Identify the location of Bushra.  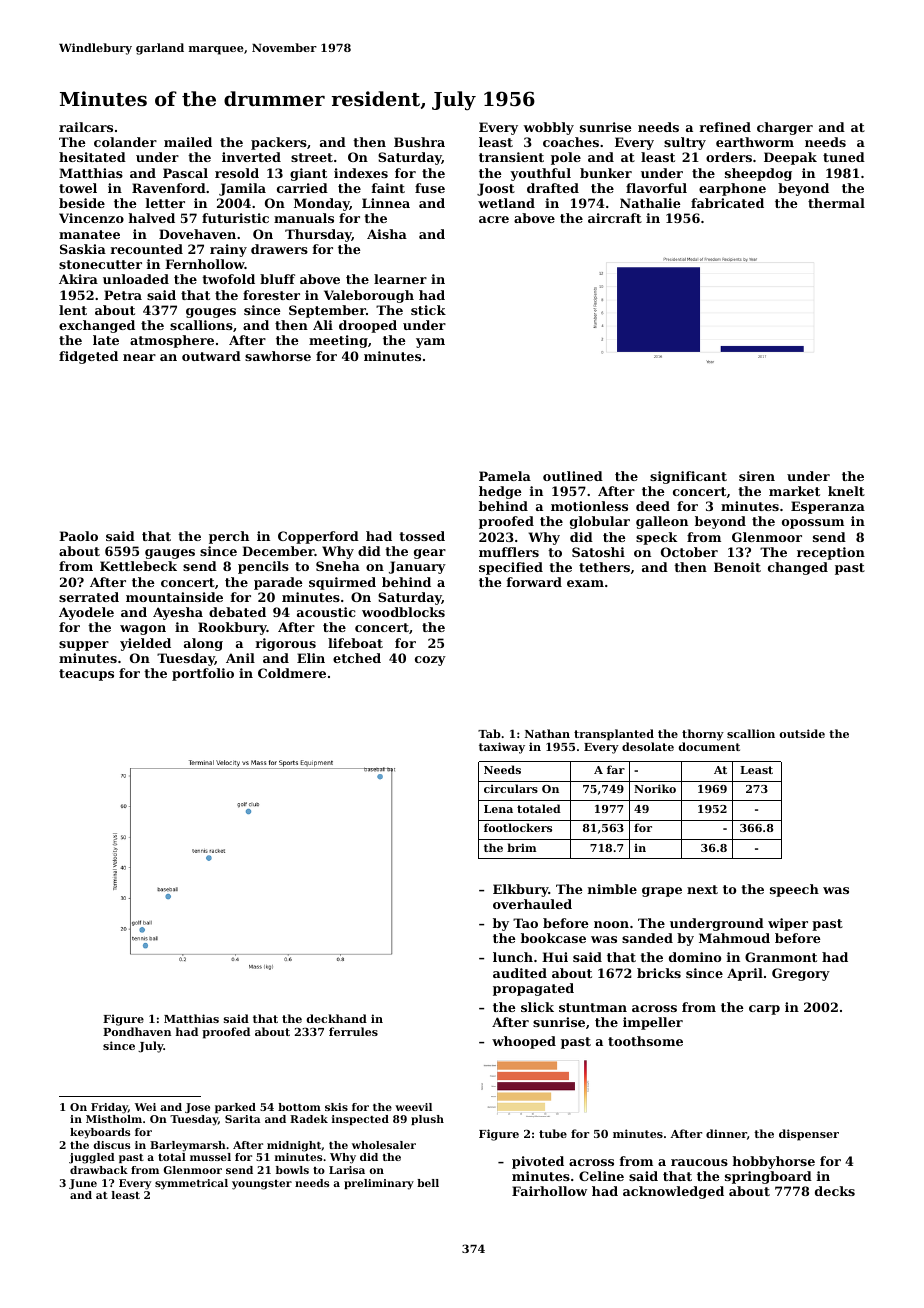
(419, 142).
